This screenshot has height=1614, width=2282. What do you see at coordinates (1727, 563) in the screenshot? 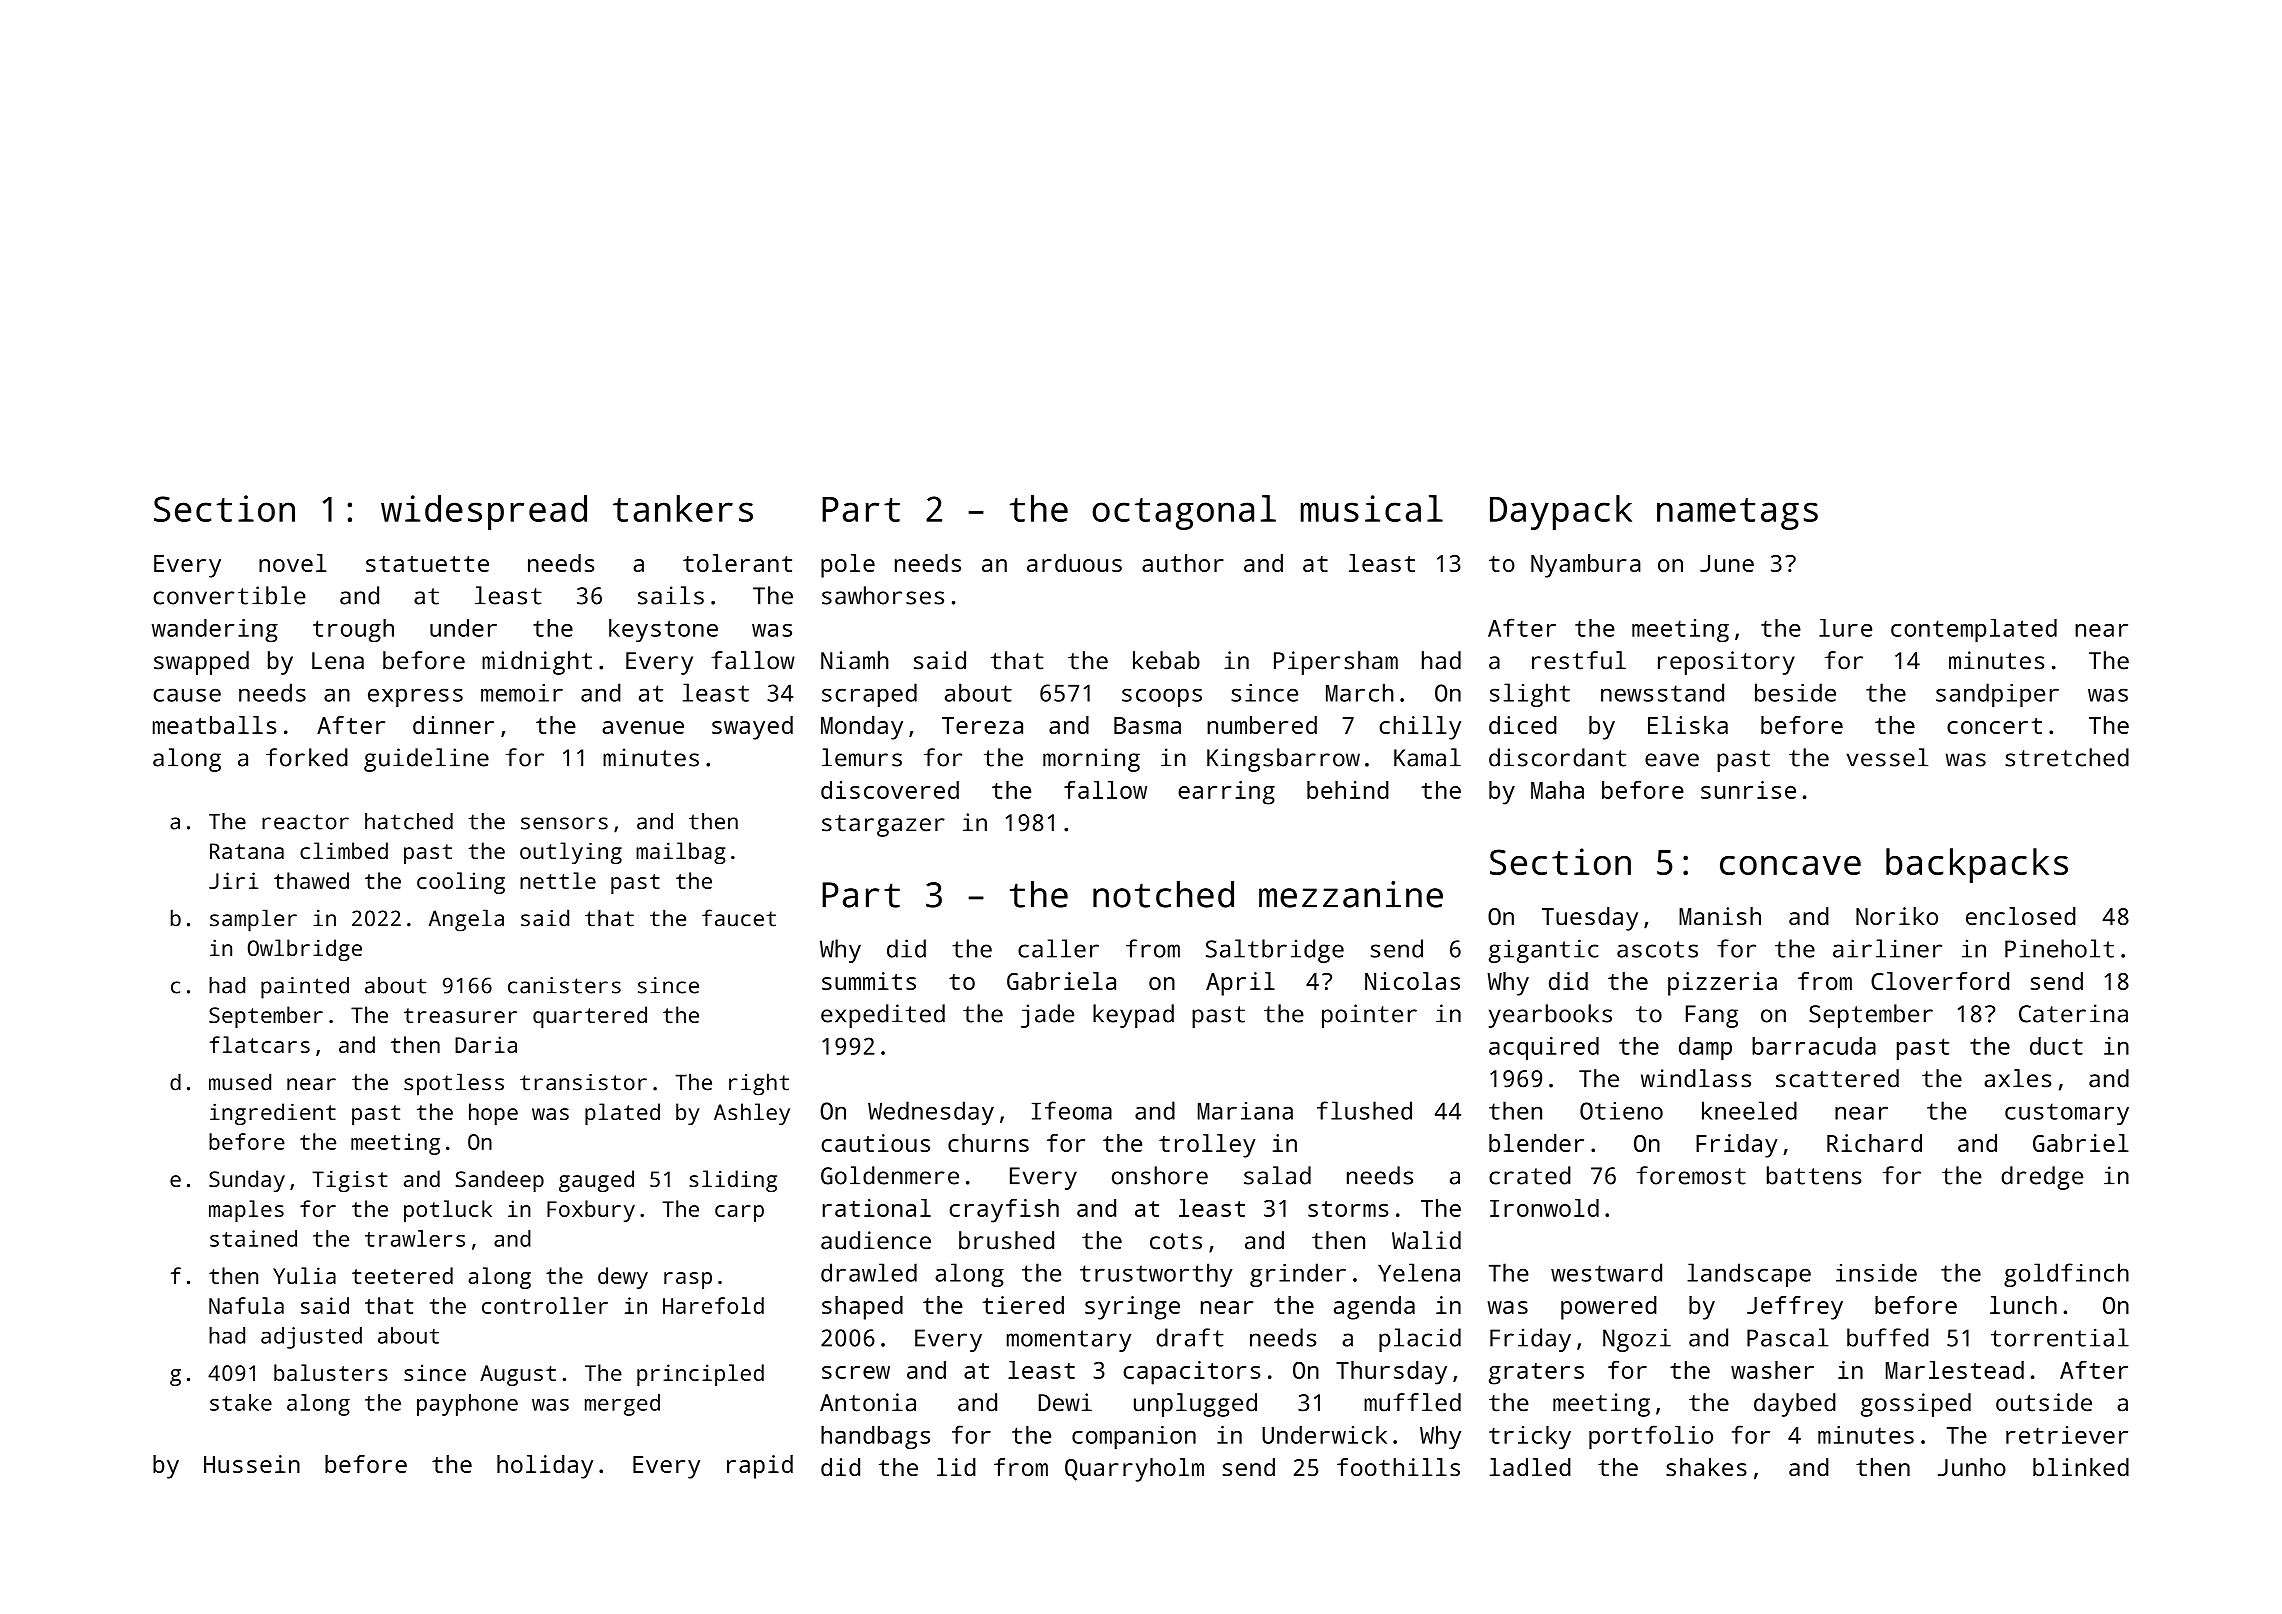
I see `June` at bounding box center [1727, 563].
